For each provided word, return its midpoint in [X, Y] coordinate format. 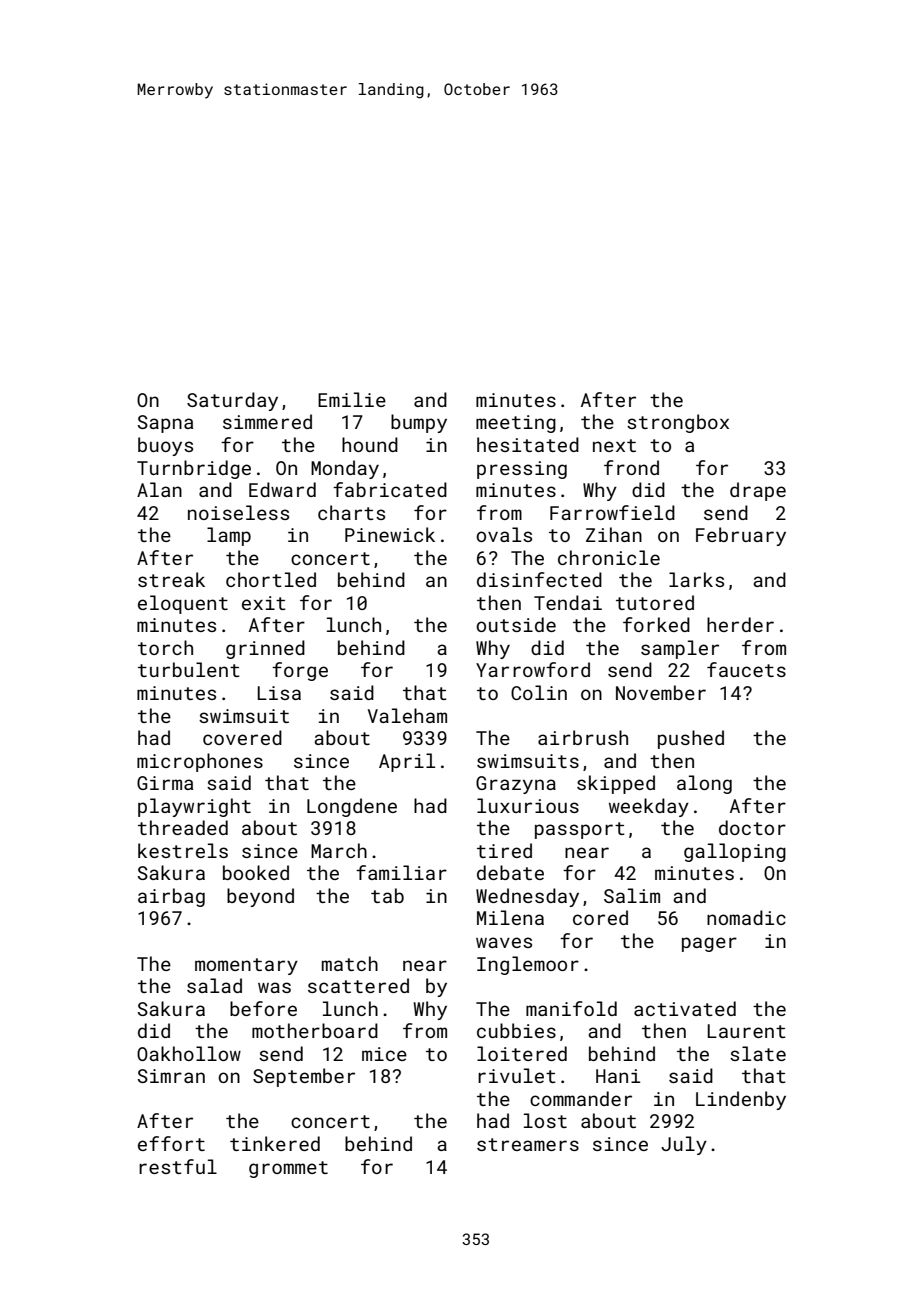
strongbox [678, 423]
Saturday [232, 401]
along [704, 784]
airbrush [583, 737]
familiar [401, 872]
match [350, 963]
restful [178, 1166]
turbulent [189, 669]
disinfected [539, 579]
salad [214, 985]
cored [600, 917]
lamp [229, 536]
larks [696, 579]
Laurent [747, 1031]
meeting [516, 424]
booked [256, 872]
